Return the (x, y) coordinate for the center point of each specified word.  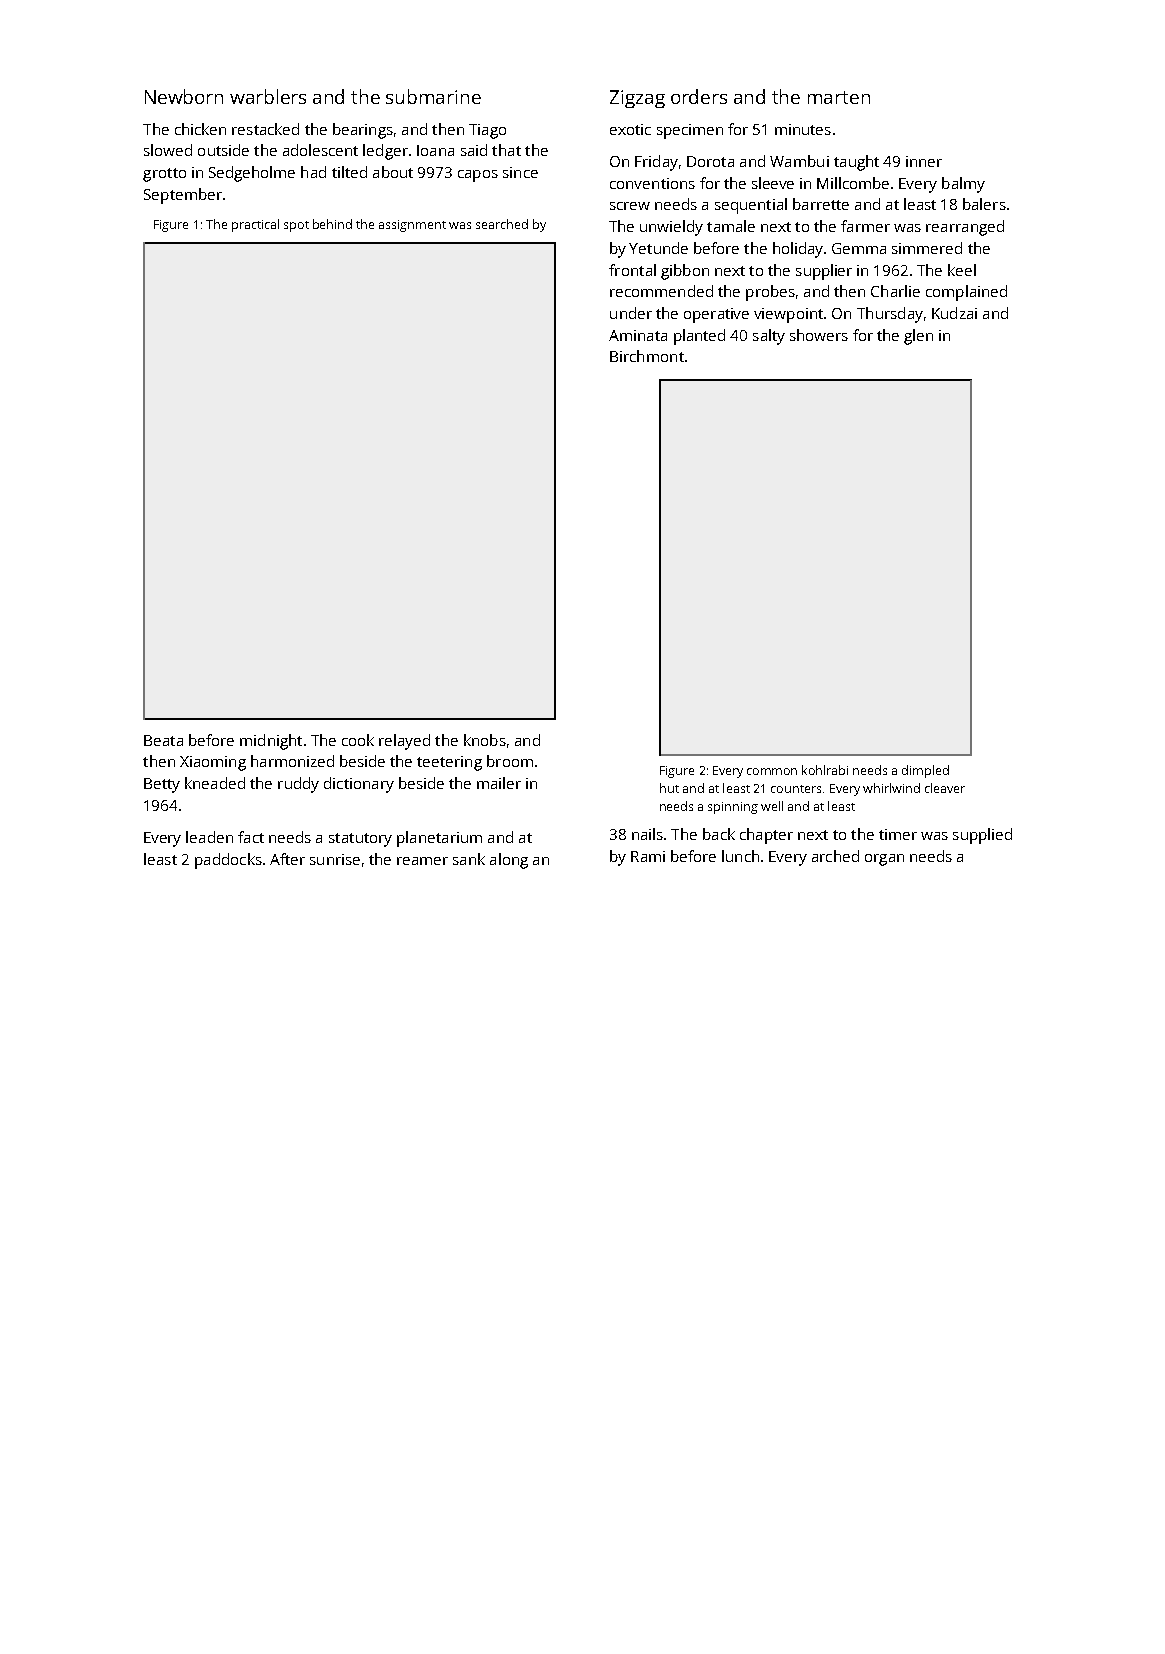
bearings (363, 131)
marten (839, 97)
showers (819, 335)
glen (918, 337)
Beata (163, 740)
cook (358, 740)
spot (296, 226)
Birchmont (647, 356)
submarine (433, 96)
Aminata (638, 335)
